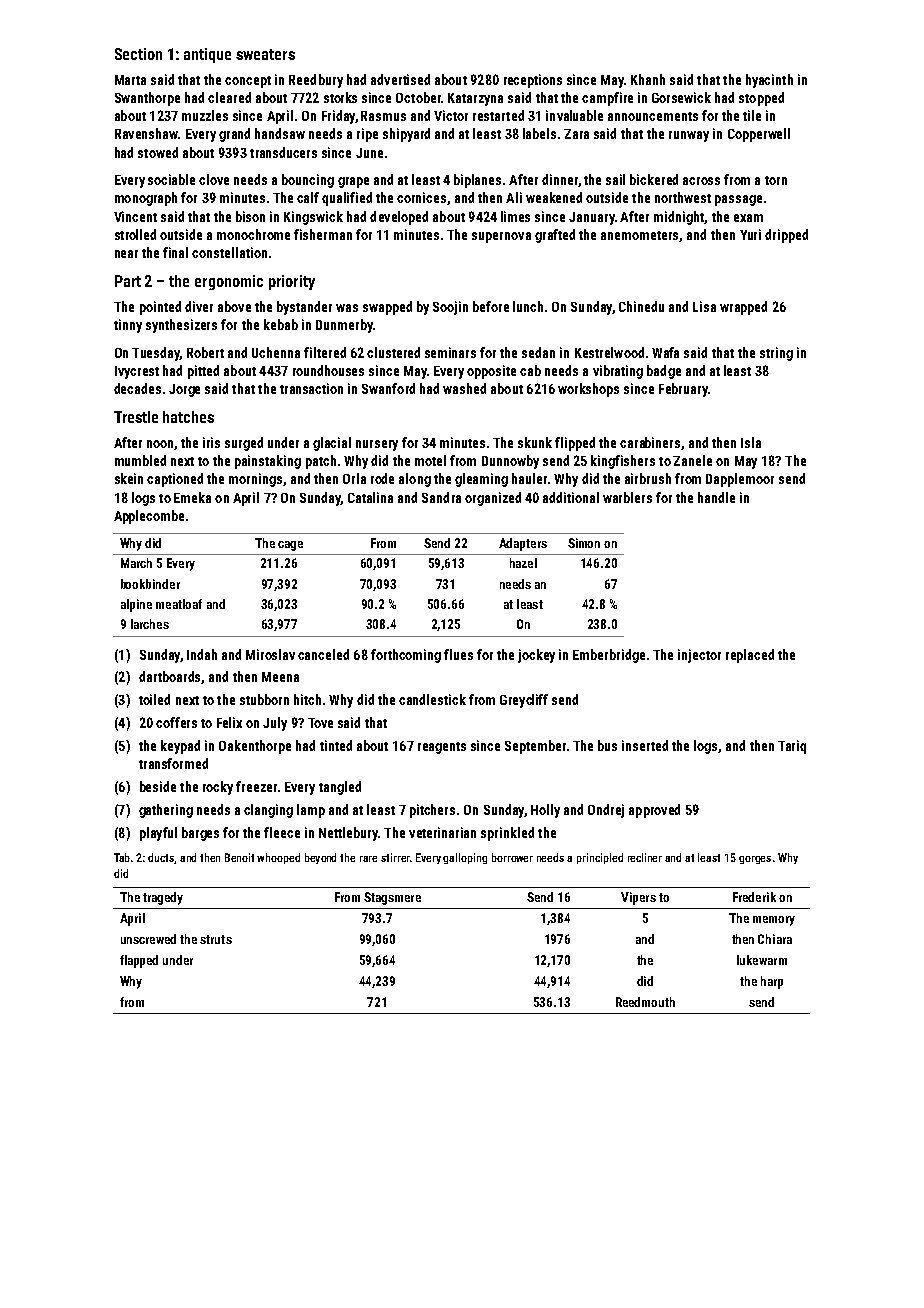 The width and height of the screenshot is (924, 1308). Describe the element at coordinates (704, 306) in the screenshot. I see `Lisa` at that location.
